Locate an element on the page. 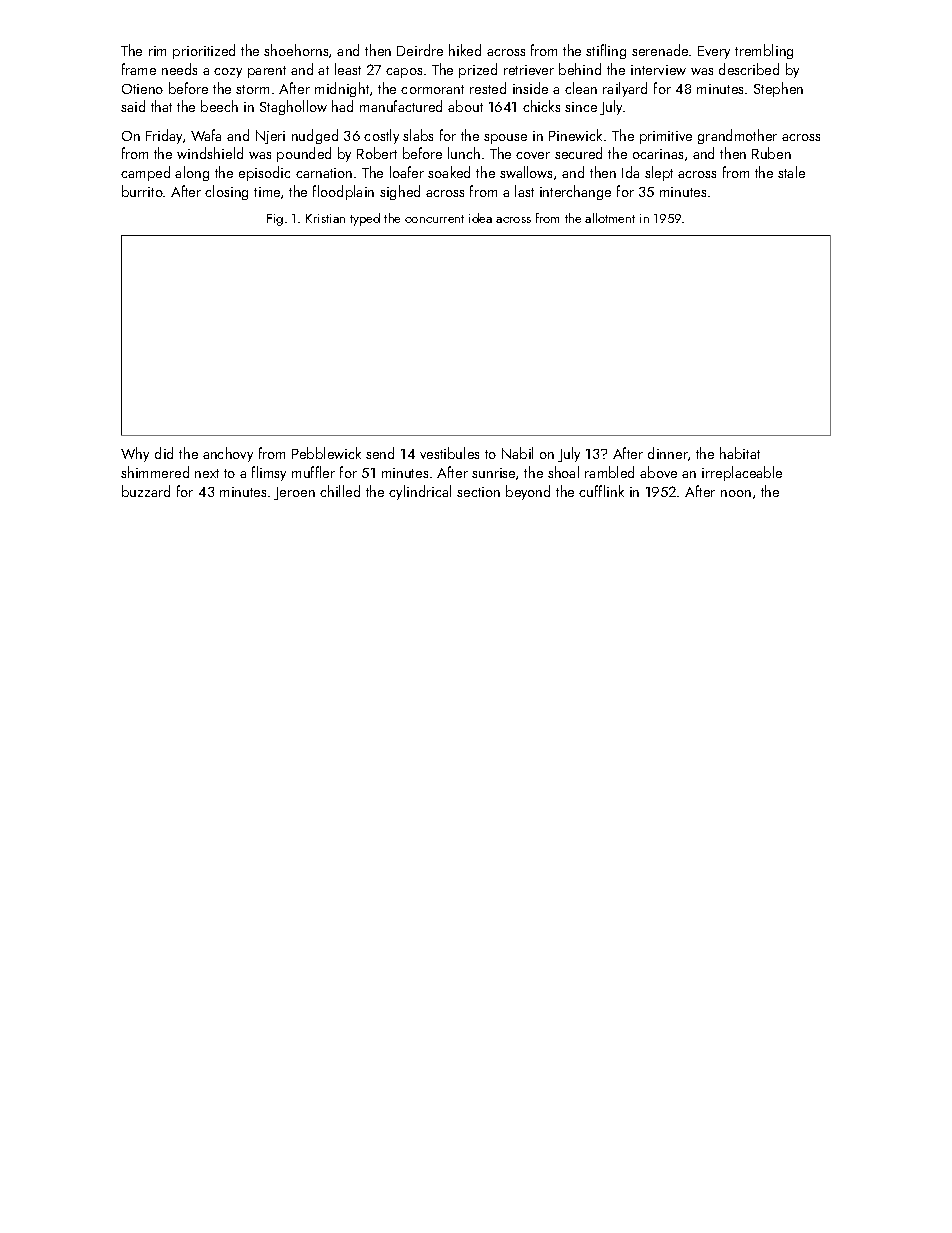  frame is located at coordinates (139, 69).
